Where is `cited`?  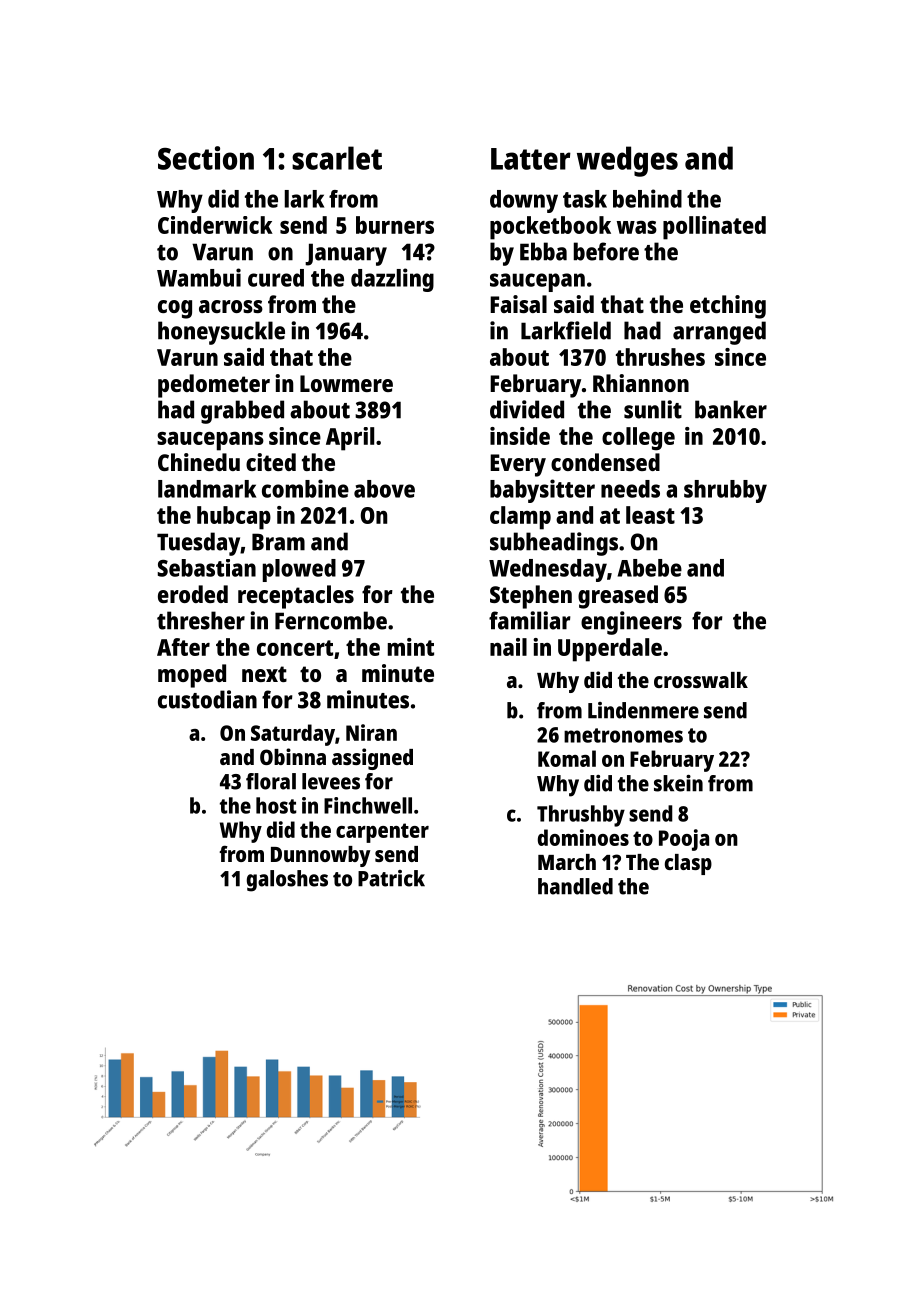
cited is located at coordinates (271, 462).
